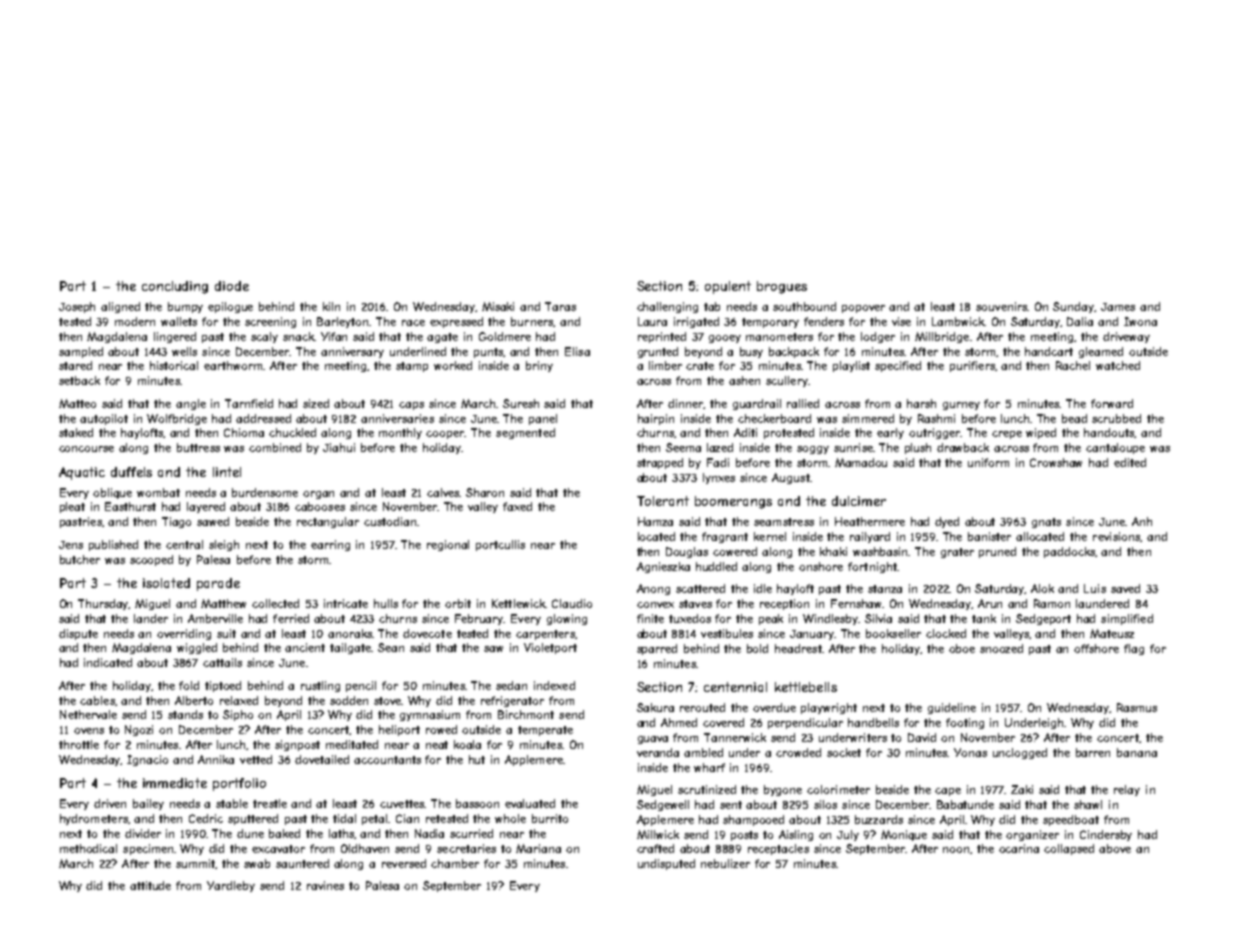  What do you see at coordinates (108, 662) in the screenshot?
I see `indicated` at bounding box center [108, 662].
